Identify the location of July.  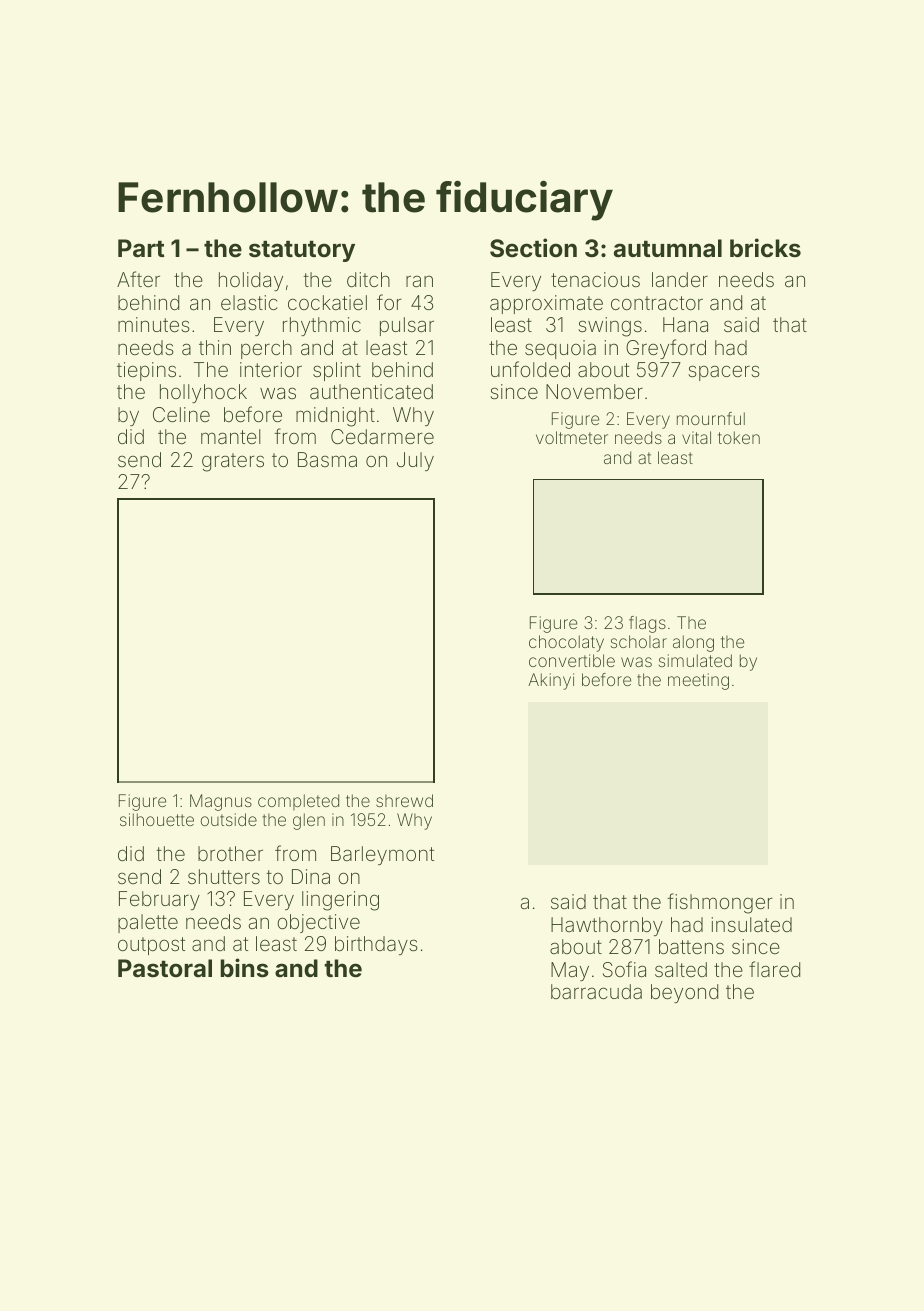
(415, 461).
